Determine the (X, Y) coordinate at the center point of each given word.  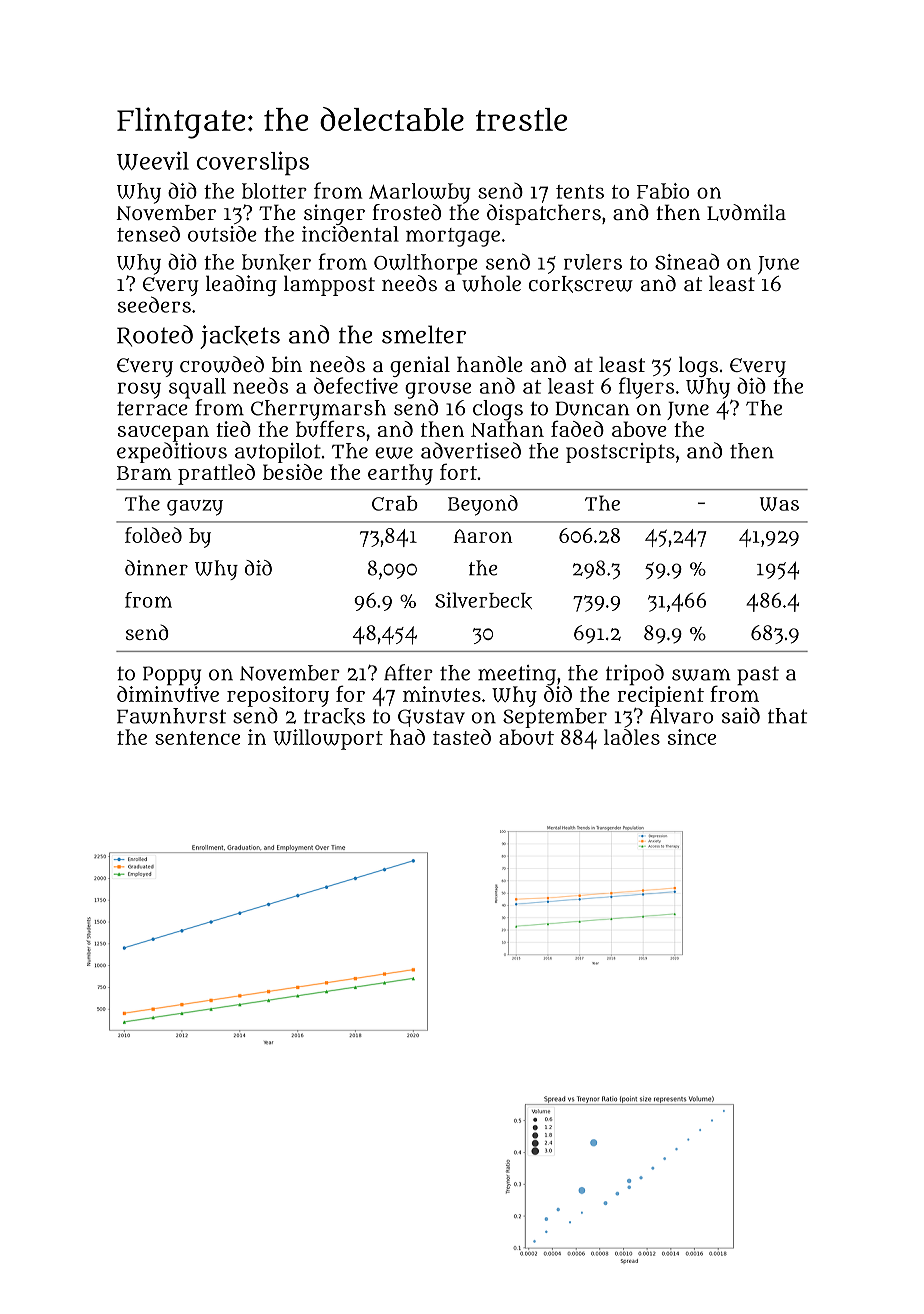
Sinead (687, 261)
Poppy (172, 676)
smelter (424, 334)
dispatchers (544, 214)
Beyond (483, 505)
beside (293, 472)
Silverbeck (483, 600)
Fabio (663, 191)
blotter (274, 191)
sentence (197, 738)
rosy (139, 390)
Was (779, 504)
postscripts (620, 453)
